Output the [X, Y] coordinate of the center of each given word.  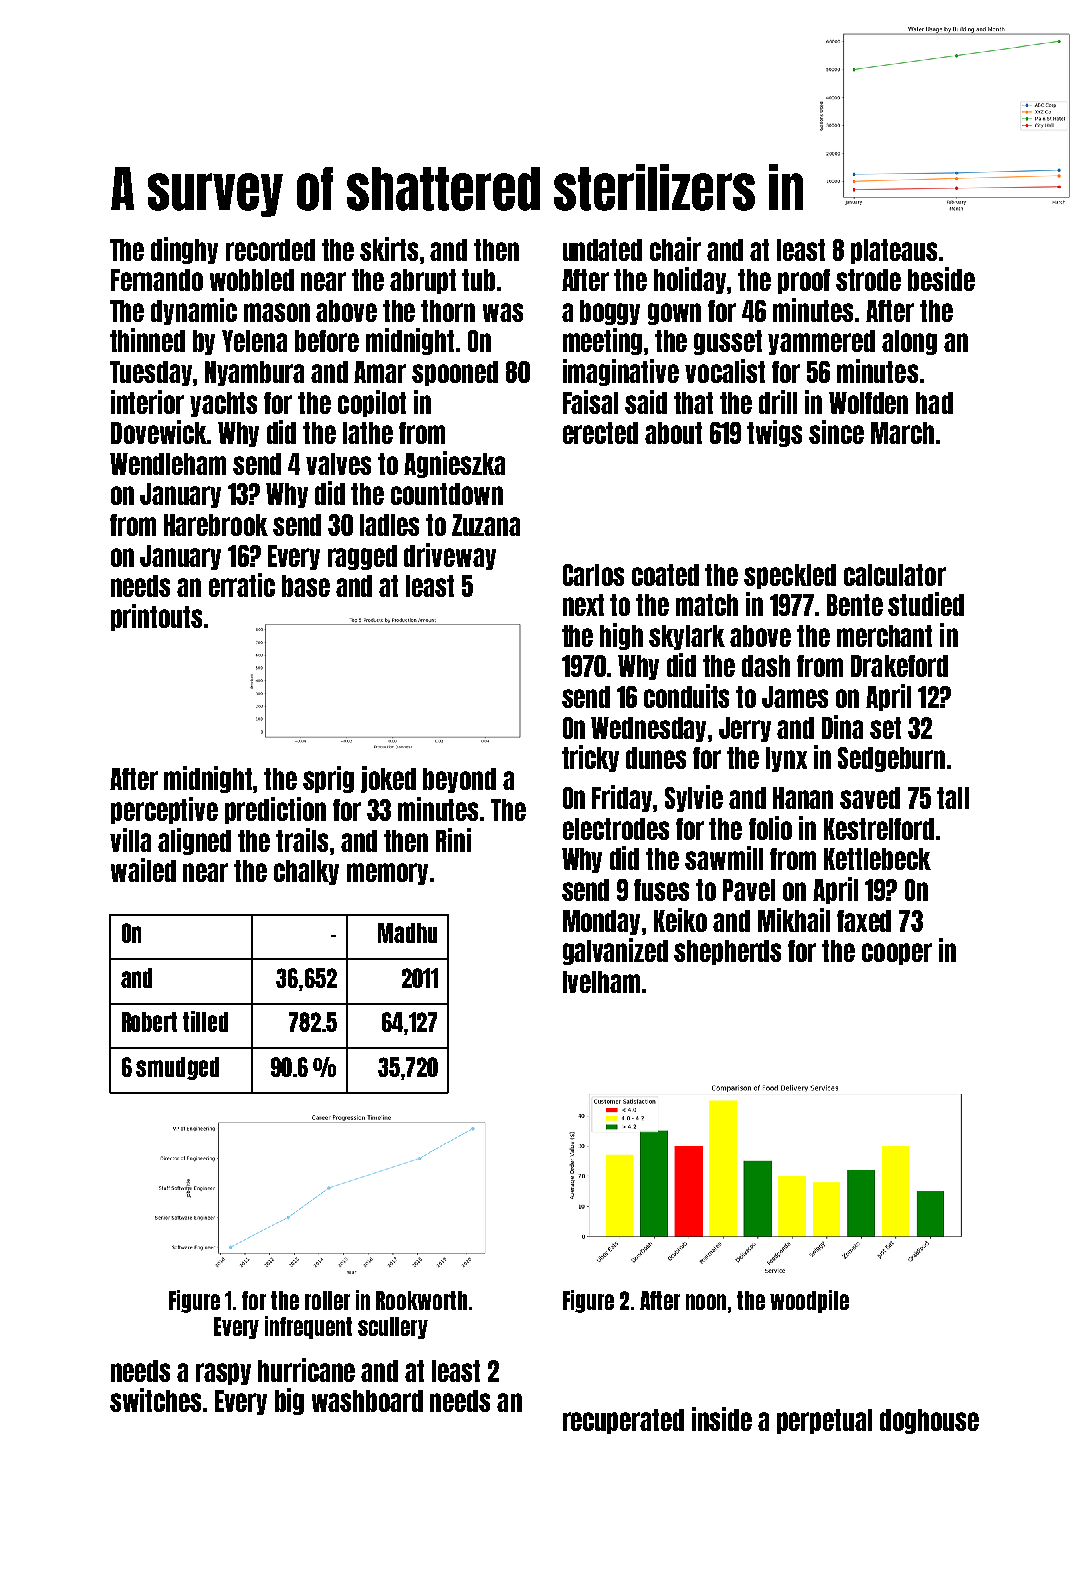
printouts [156, 617]
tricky [590, 758]
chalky [306, 872]
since [836, 432]
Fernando [157, 280]
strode [868, 280]
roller [327, 1300]
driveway [450, 556]
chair [675, 249]
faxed [864, 921]
